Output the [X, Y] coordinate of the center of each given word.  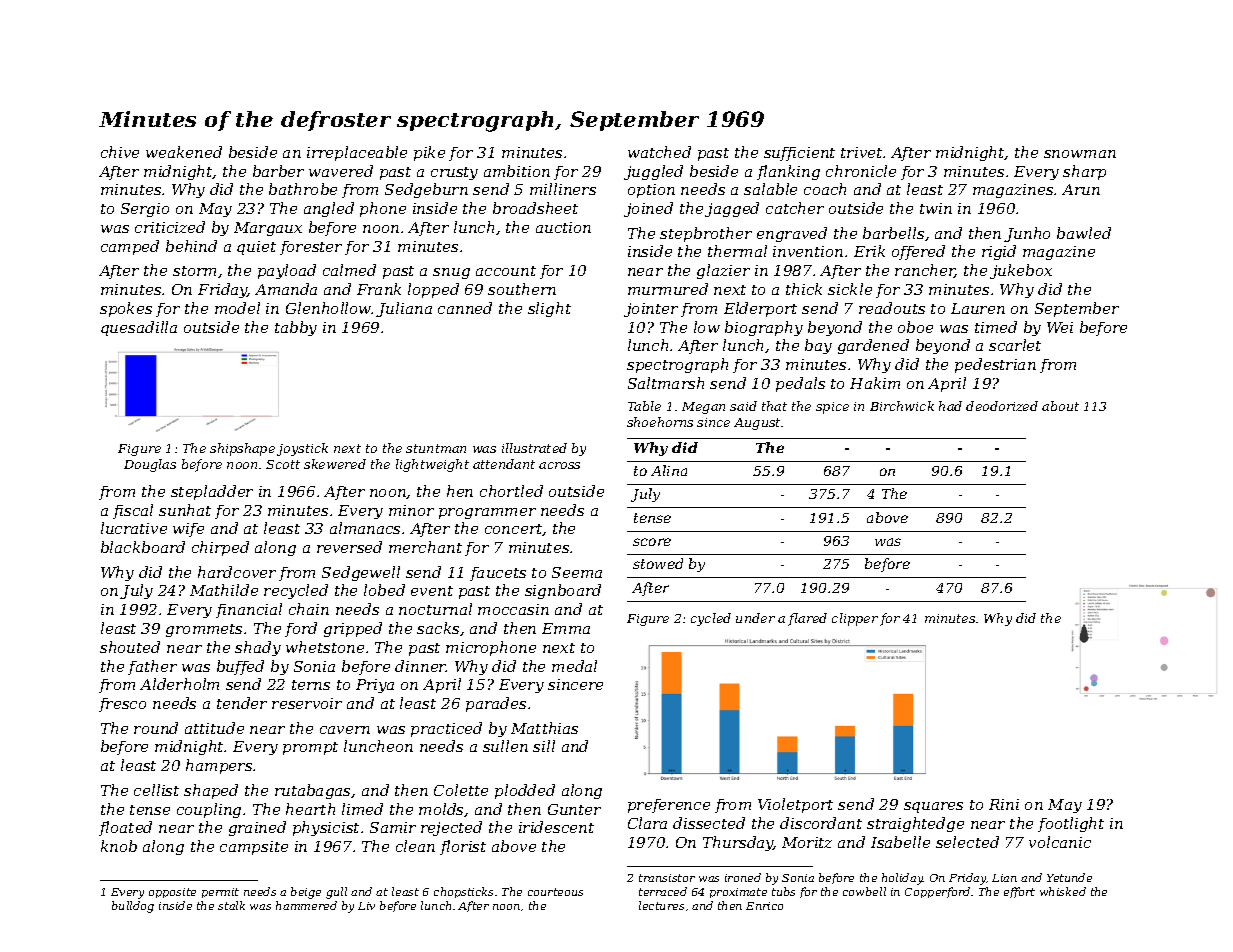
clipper [855, 619]
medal [574, 666]
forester [311, 248]
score [652, 542]
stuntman [436, 448]
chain [309, 609]
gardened [873, 346]
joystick [302, 449]
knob [119, 846]
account [506, 271]
